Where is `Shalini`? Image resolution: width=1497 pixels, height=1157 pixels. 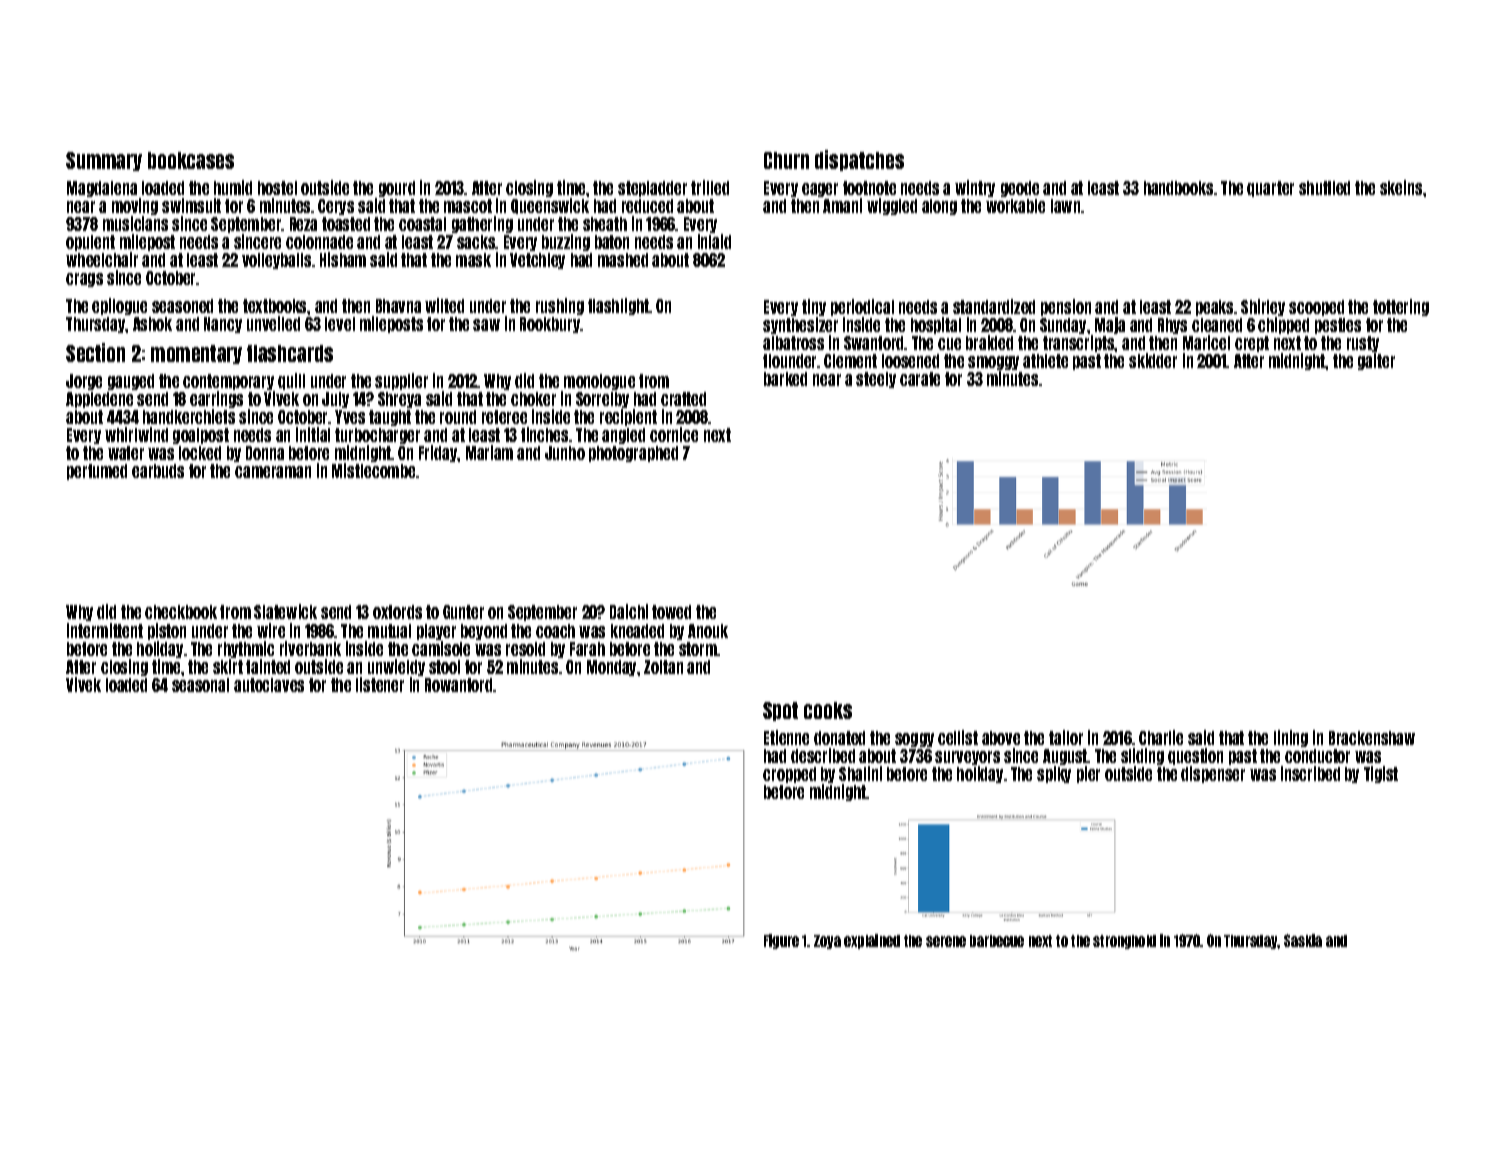 Shalini is located at coordinates (860, 773).
